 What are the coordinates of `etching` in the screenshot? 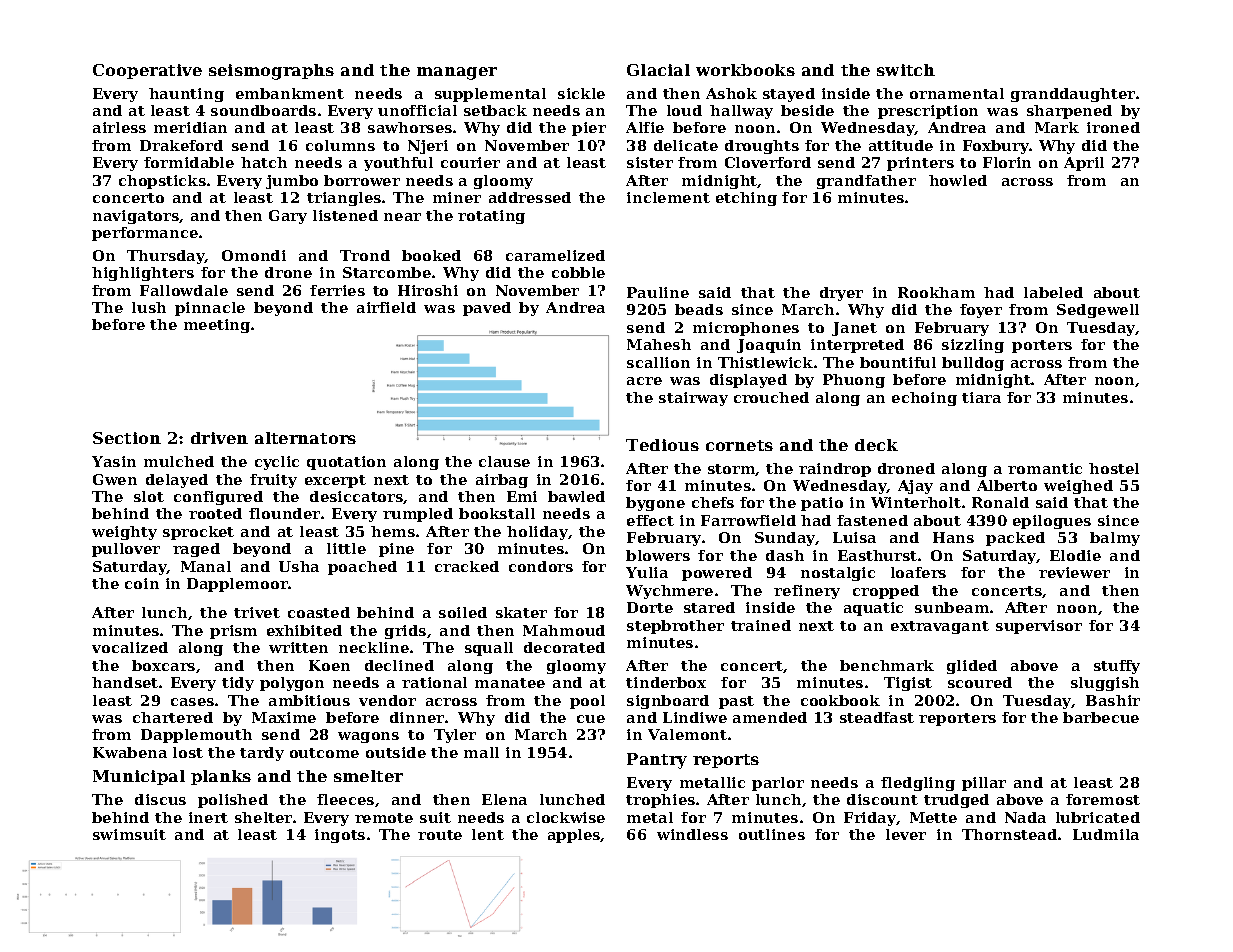 It's located at (746, 199).
